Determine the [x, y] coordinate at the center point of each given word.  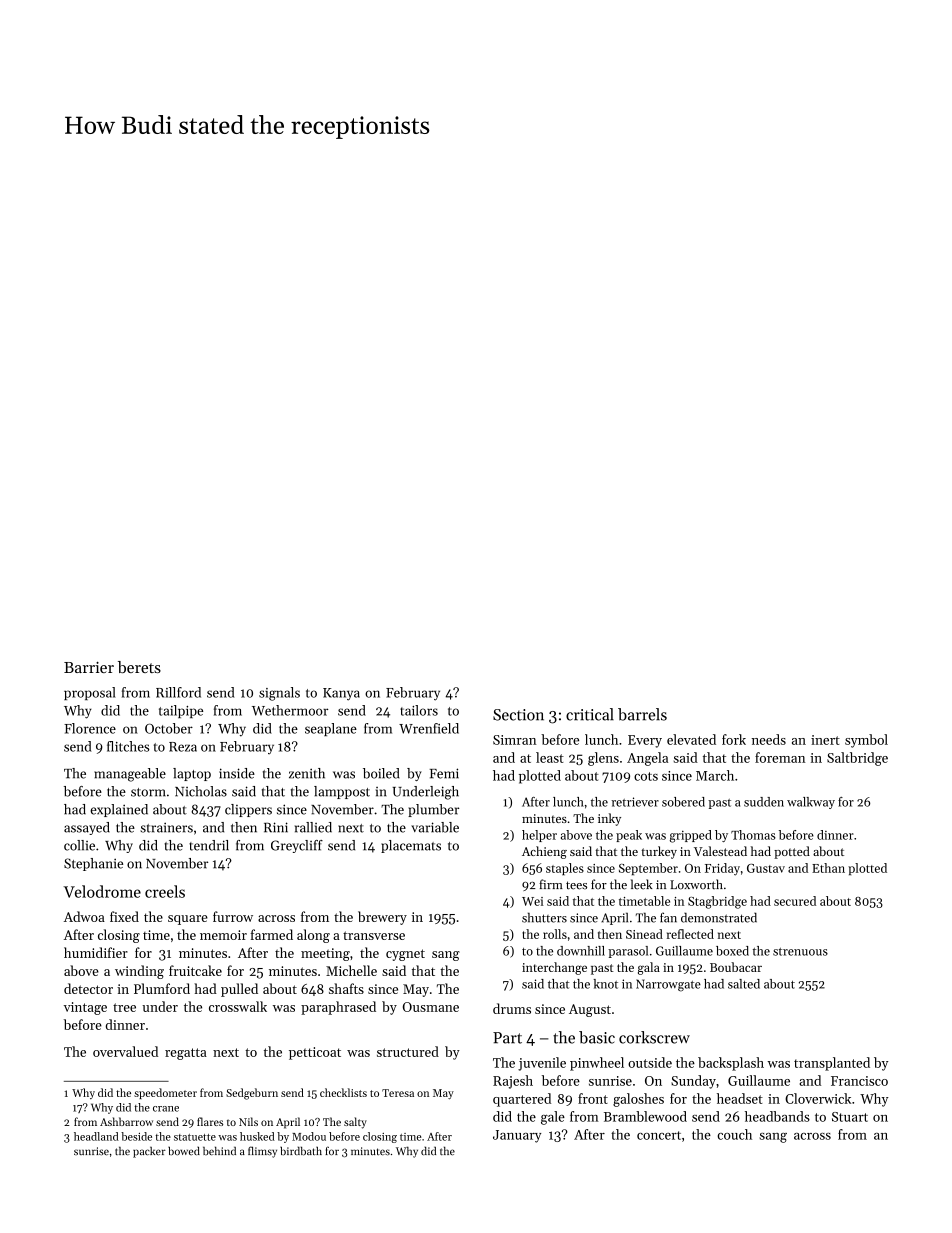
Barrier [89, 667]
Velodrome [102, 891]
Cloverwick [818, 1098]
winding [139, 972]
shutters [544, 917]
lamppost [342, 792]
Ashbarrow [126, 1121]
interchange [554, 968]
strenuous [800, 952]
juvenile [542, 1064]
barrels [642, 714]
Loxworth [696, 884]
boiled [381, 773]
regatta [186, 1054]
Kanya [341, 694]
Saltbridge [857, 759]
